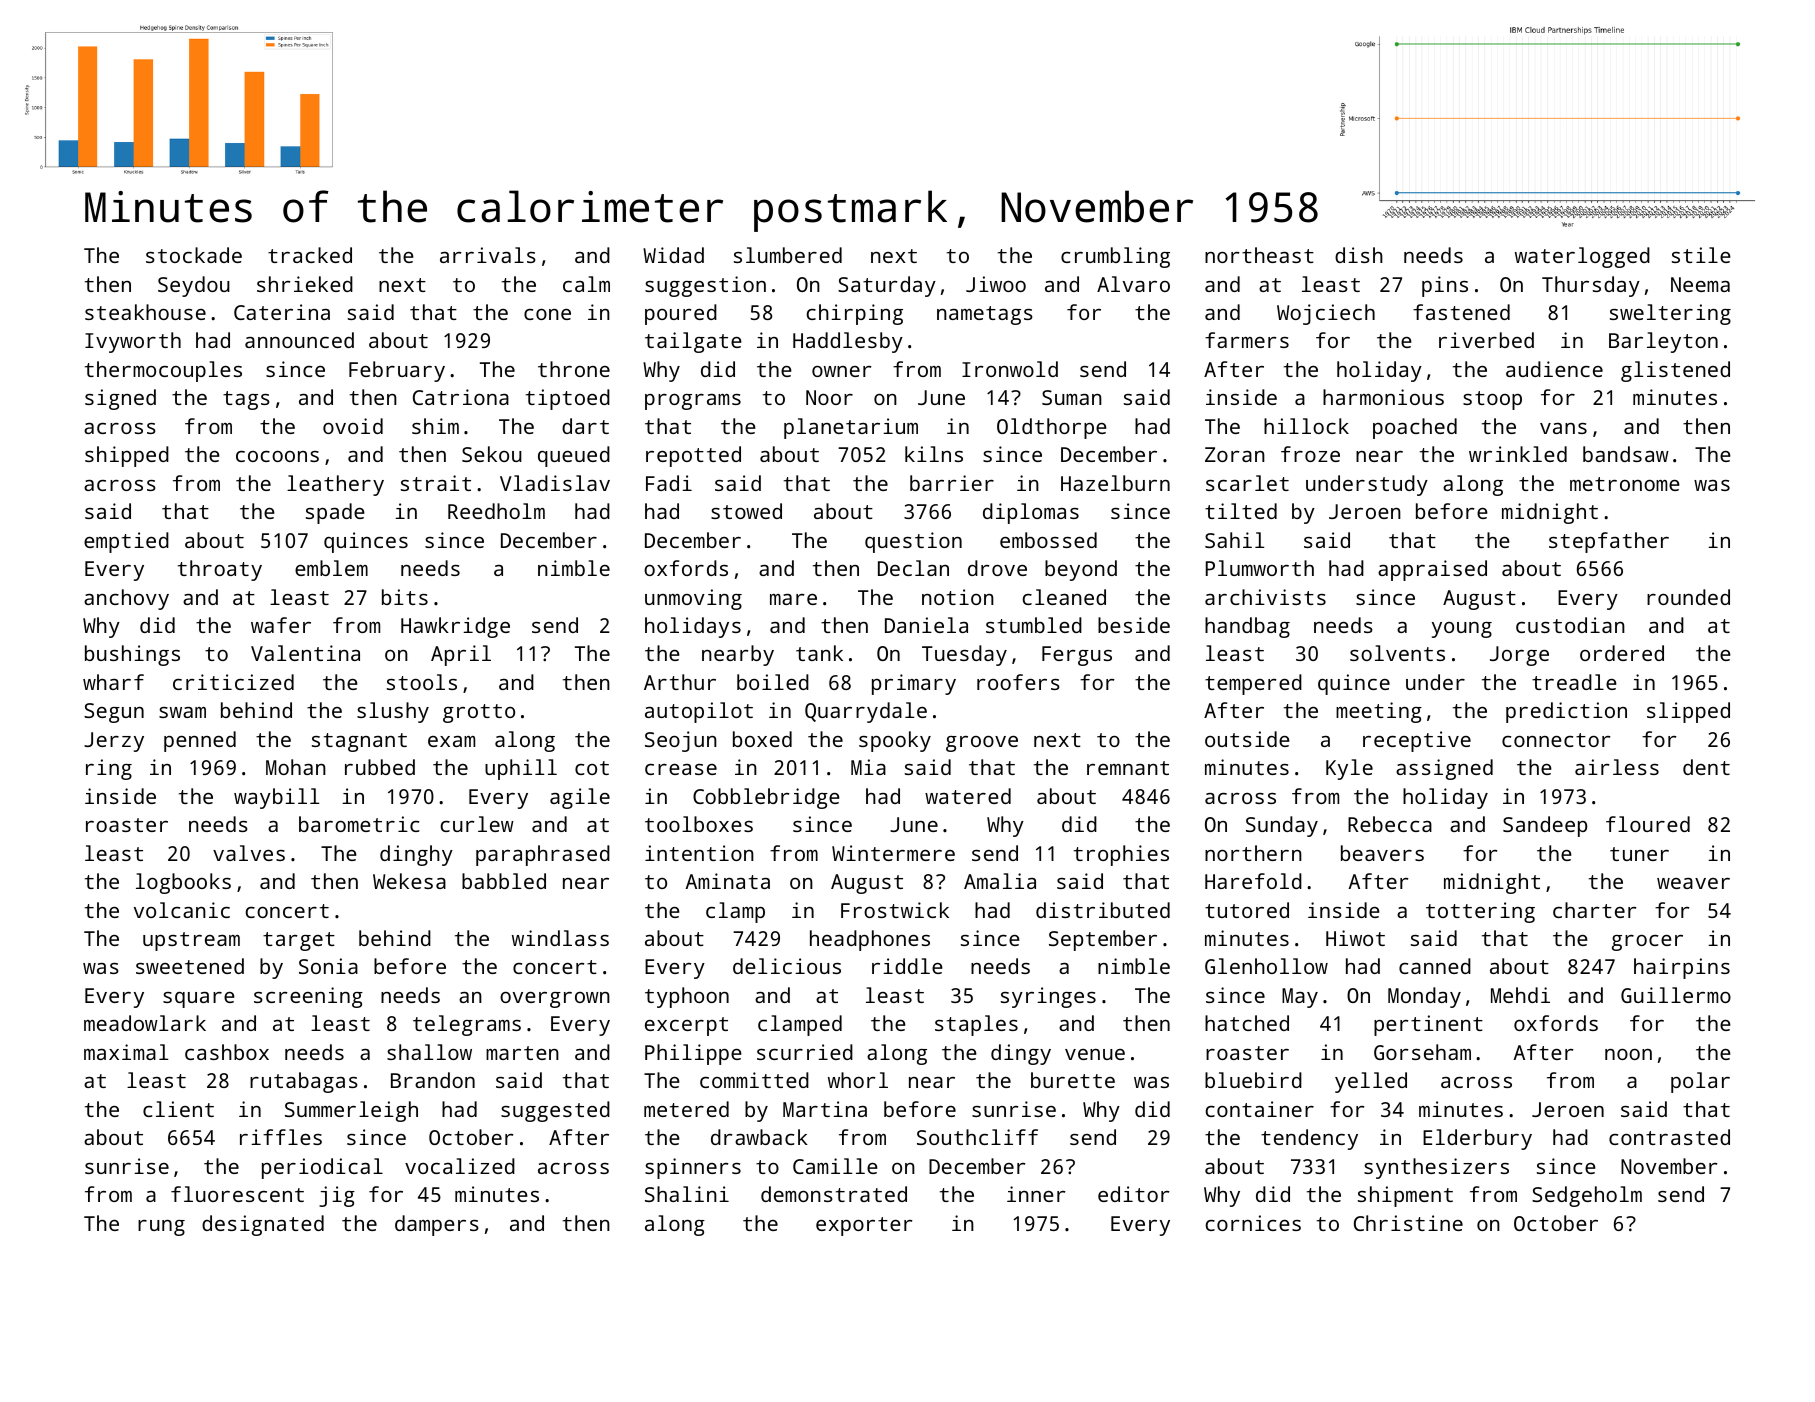 The height and width of the image is (1402, 1815). Describe the element at coordinates (1266, 966) in the image. I see `Glenhollow` at that location.
